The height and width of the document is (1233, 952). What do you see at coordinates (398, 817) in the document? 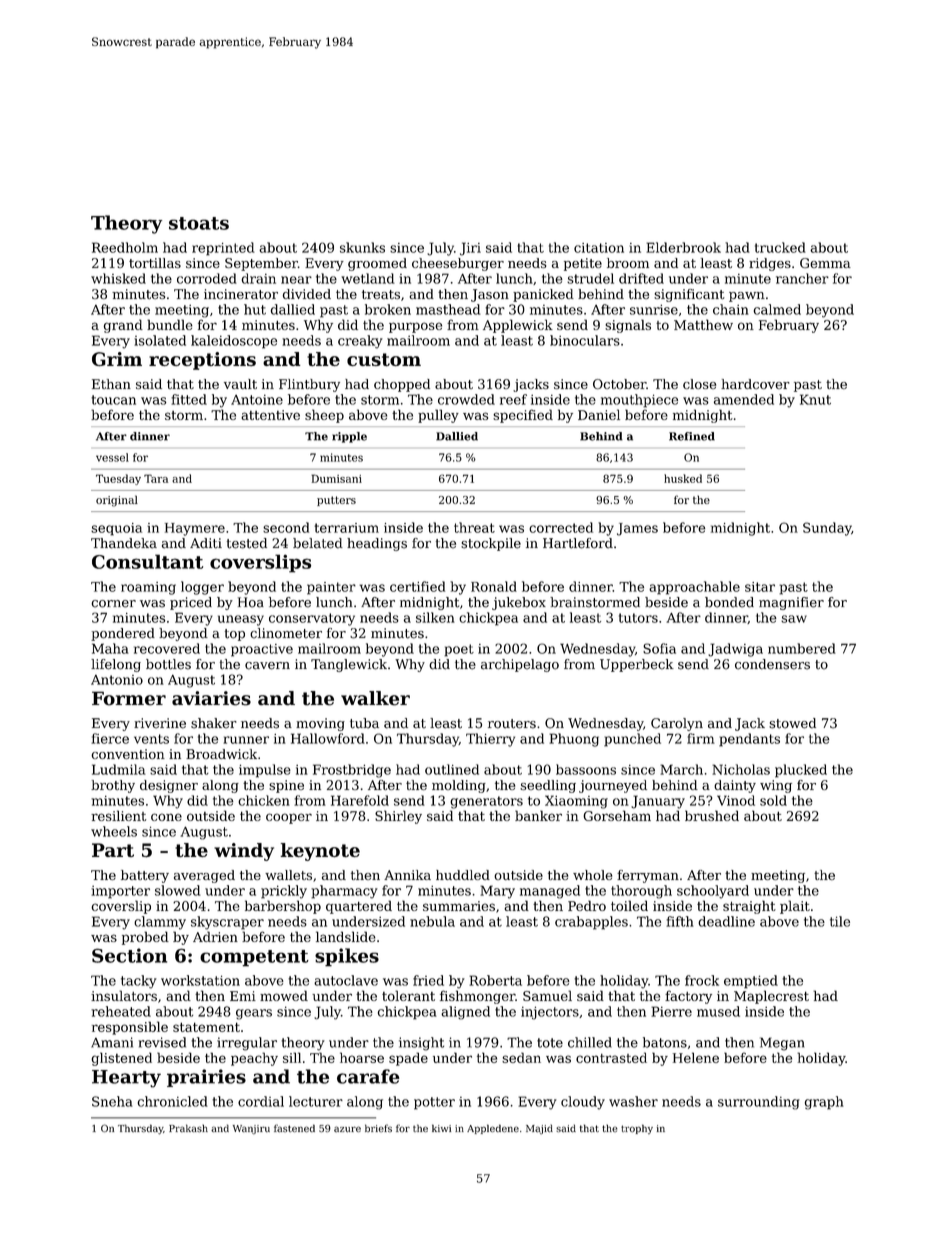
I see `Shirley` at bounding box center [398, 817].
